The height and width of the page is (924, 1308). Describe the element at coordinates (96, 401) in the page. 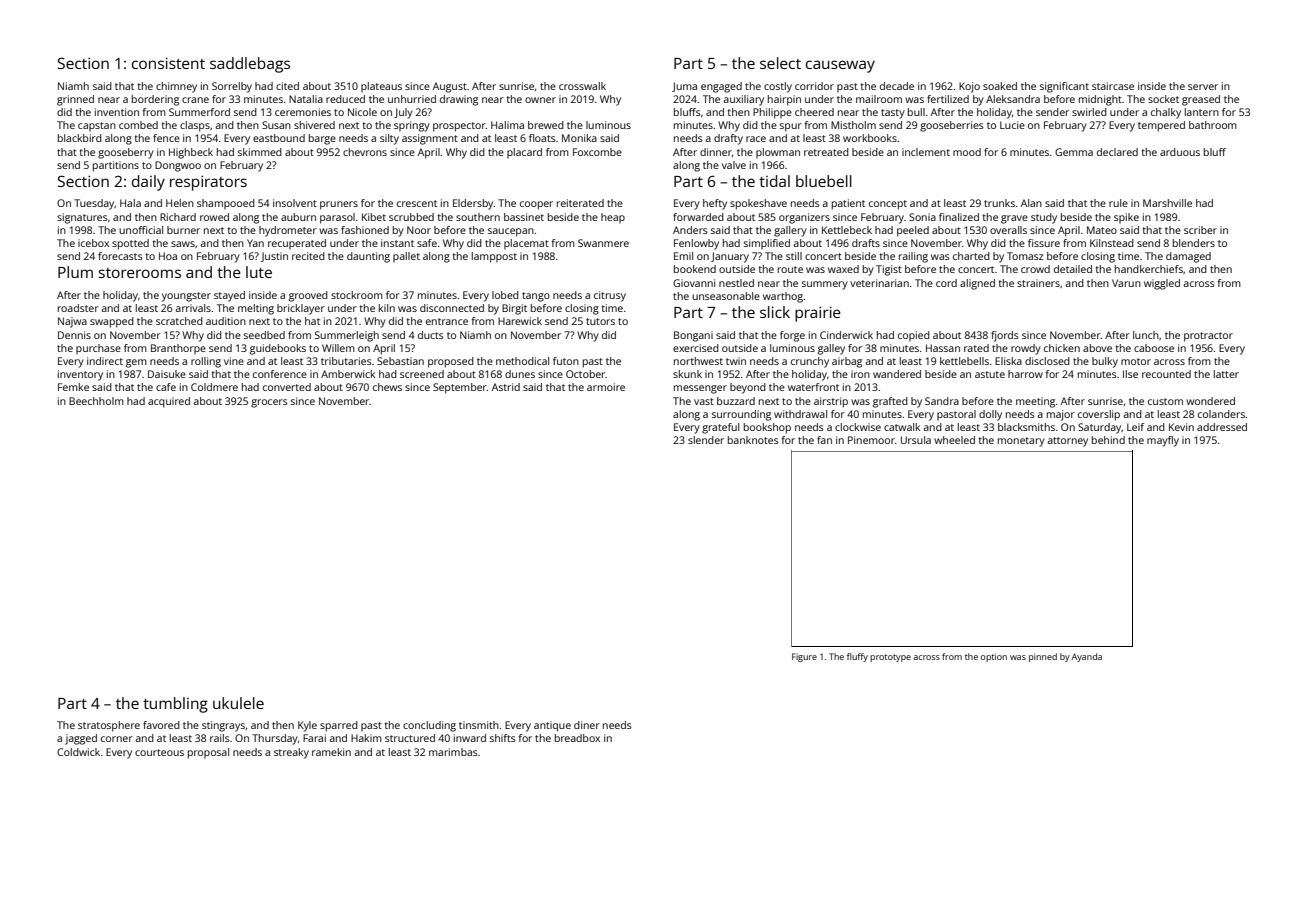

I see `Beechholm` at that location.
